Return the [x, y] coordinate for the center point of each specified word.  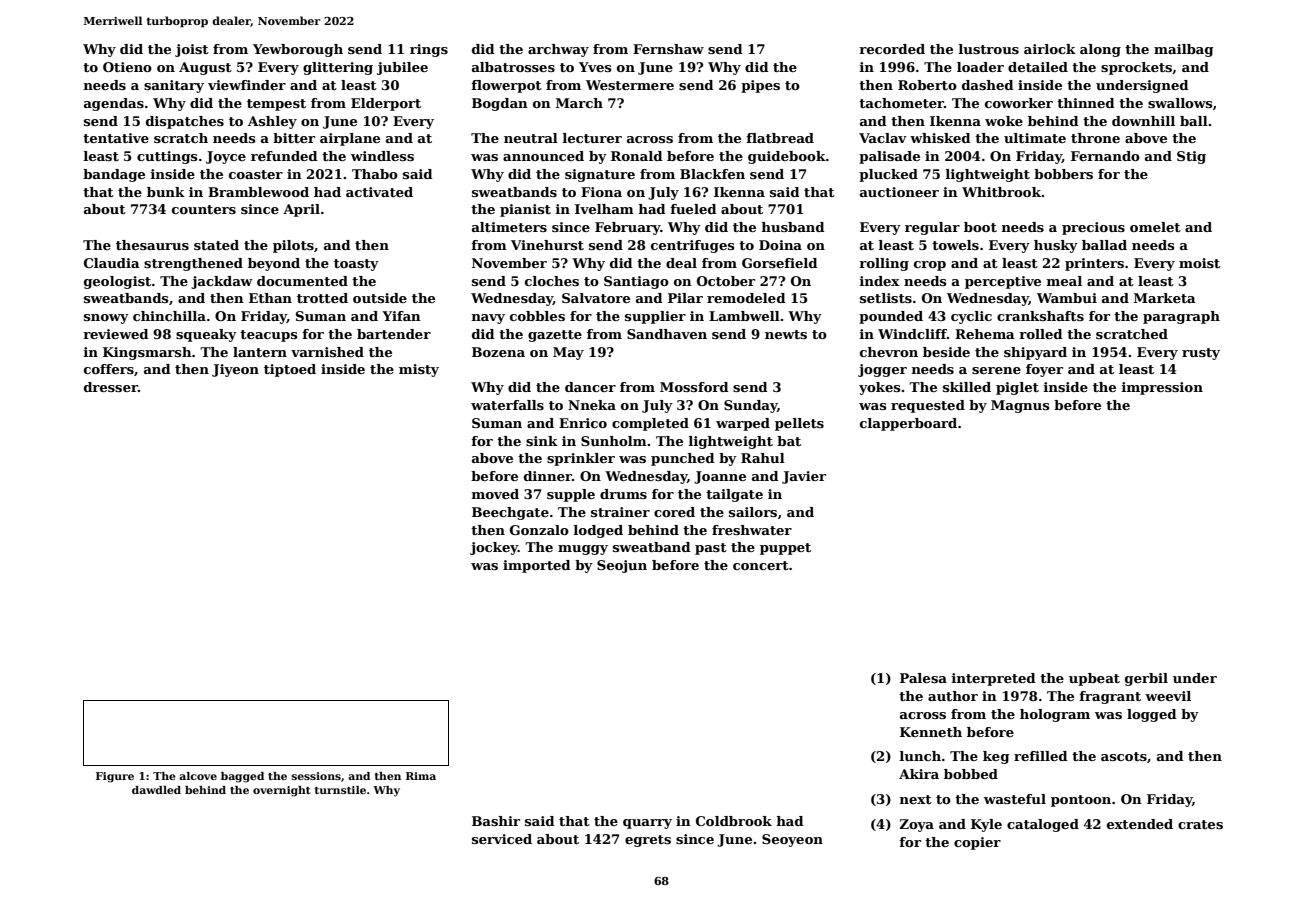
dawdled [156, 790]
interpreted [994, 679]
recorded [892, 49]
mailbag [1184, 50]
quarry [647, 824]
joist [192, 50]
